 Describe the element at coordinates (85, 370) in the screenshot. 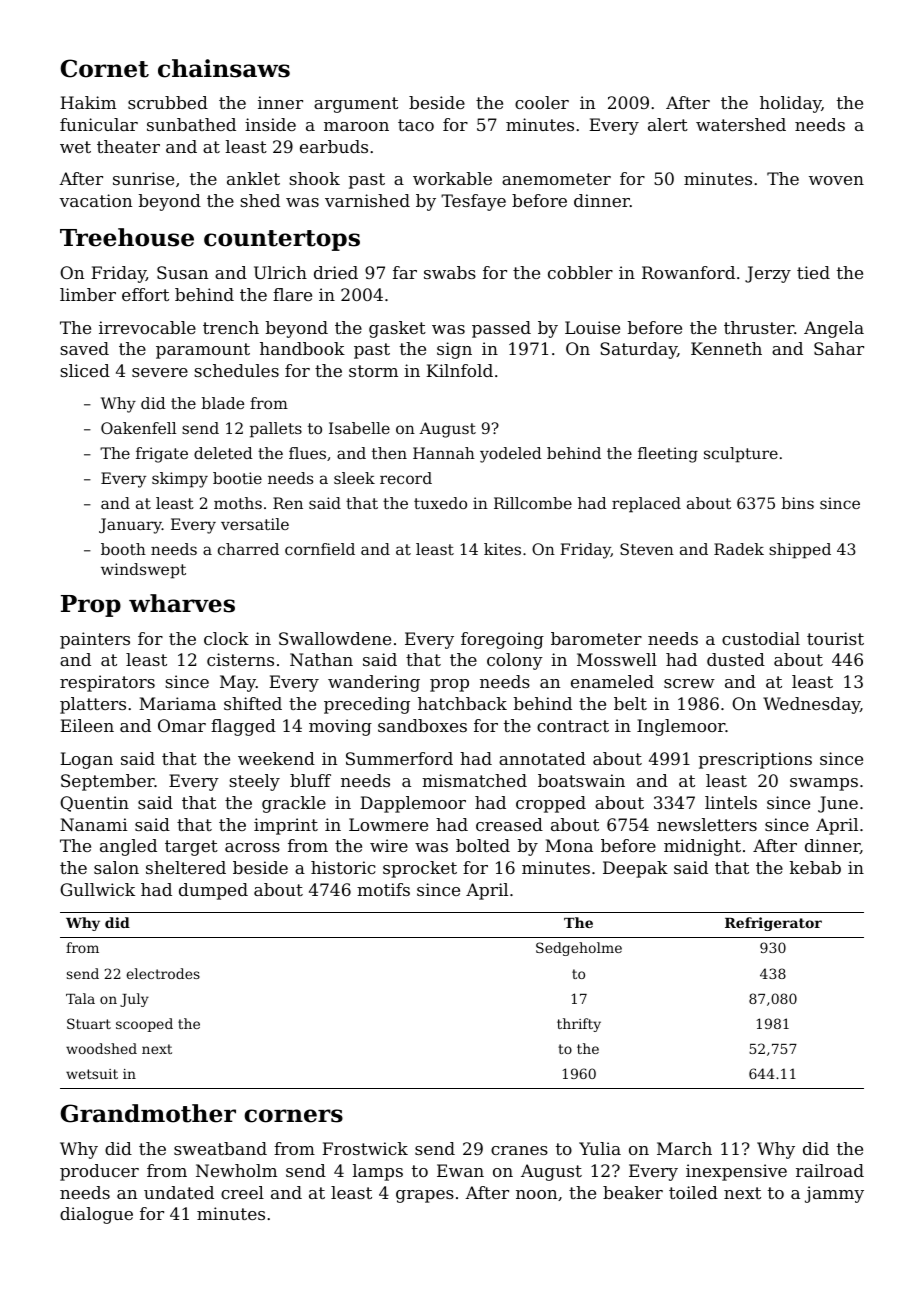

I see `sliced` at that location.
